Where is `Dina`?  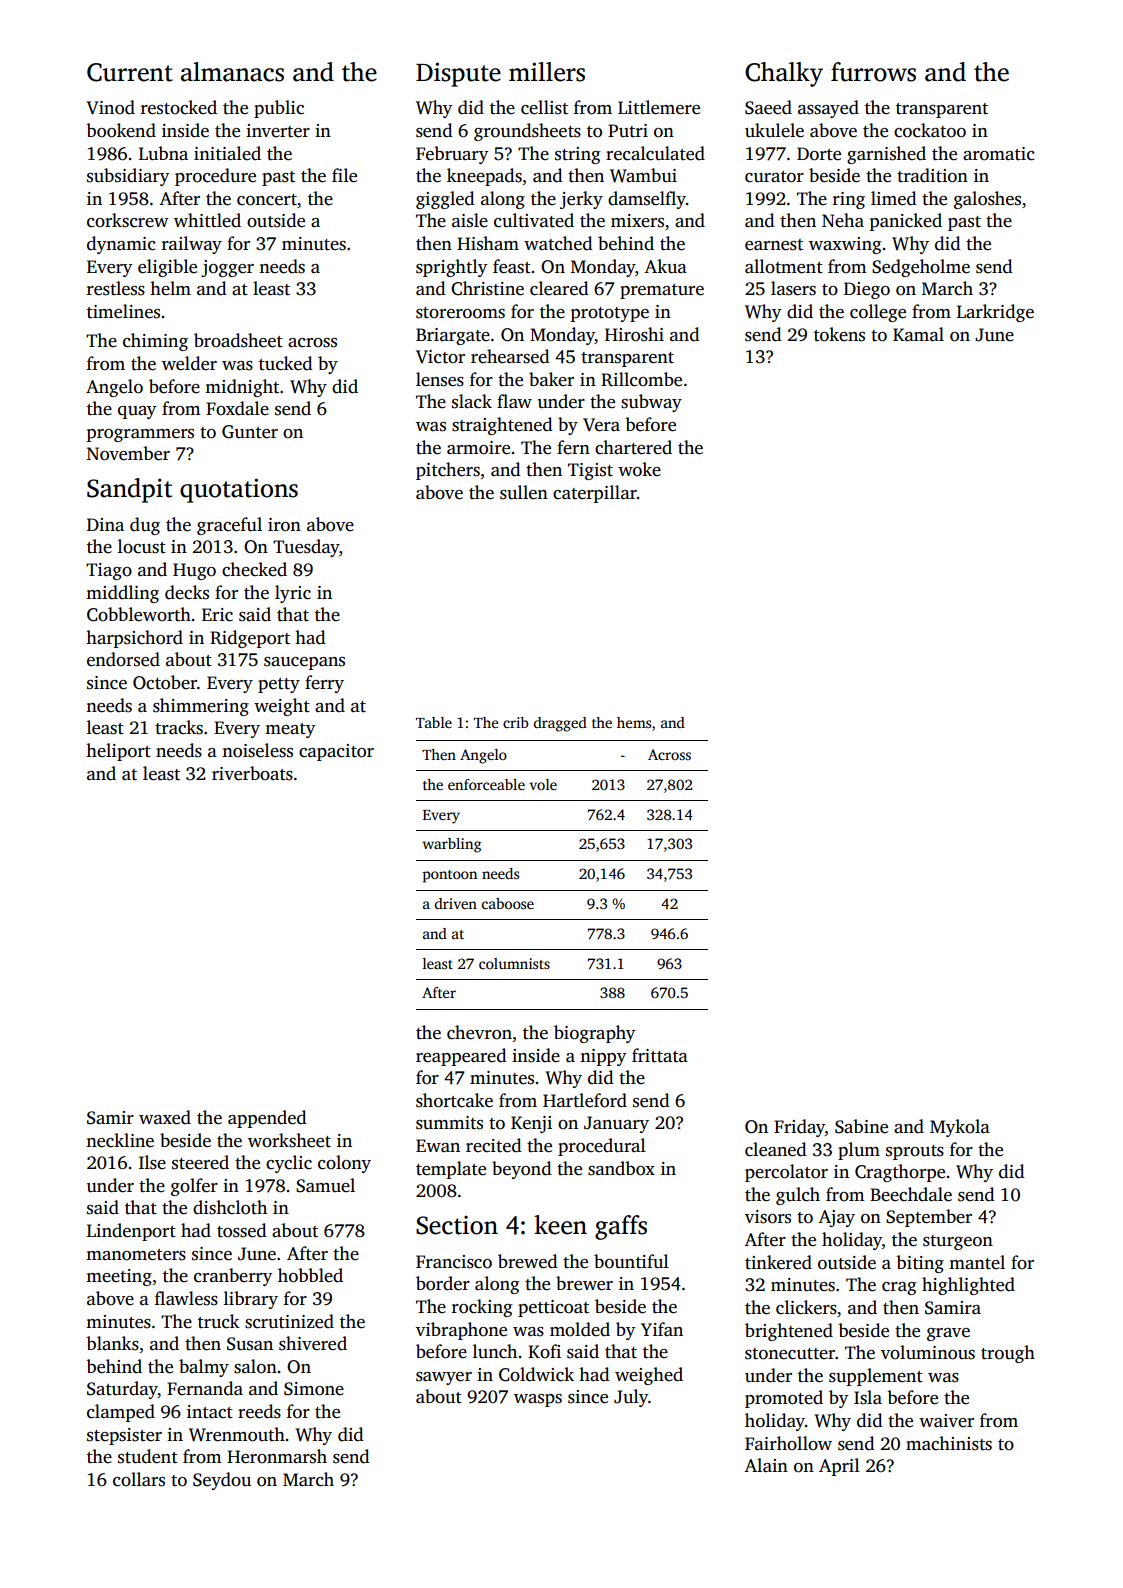
Dina is located at coordinates (105, 524).
